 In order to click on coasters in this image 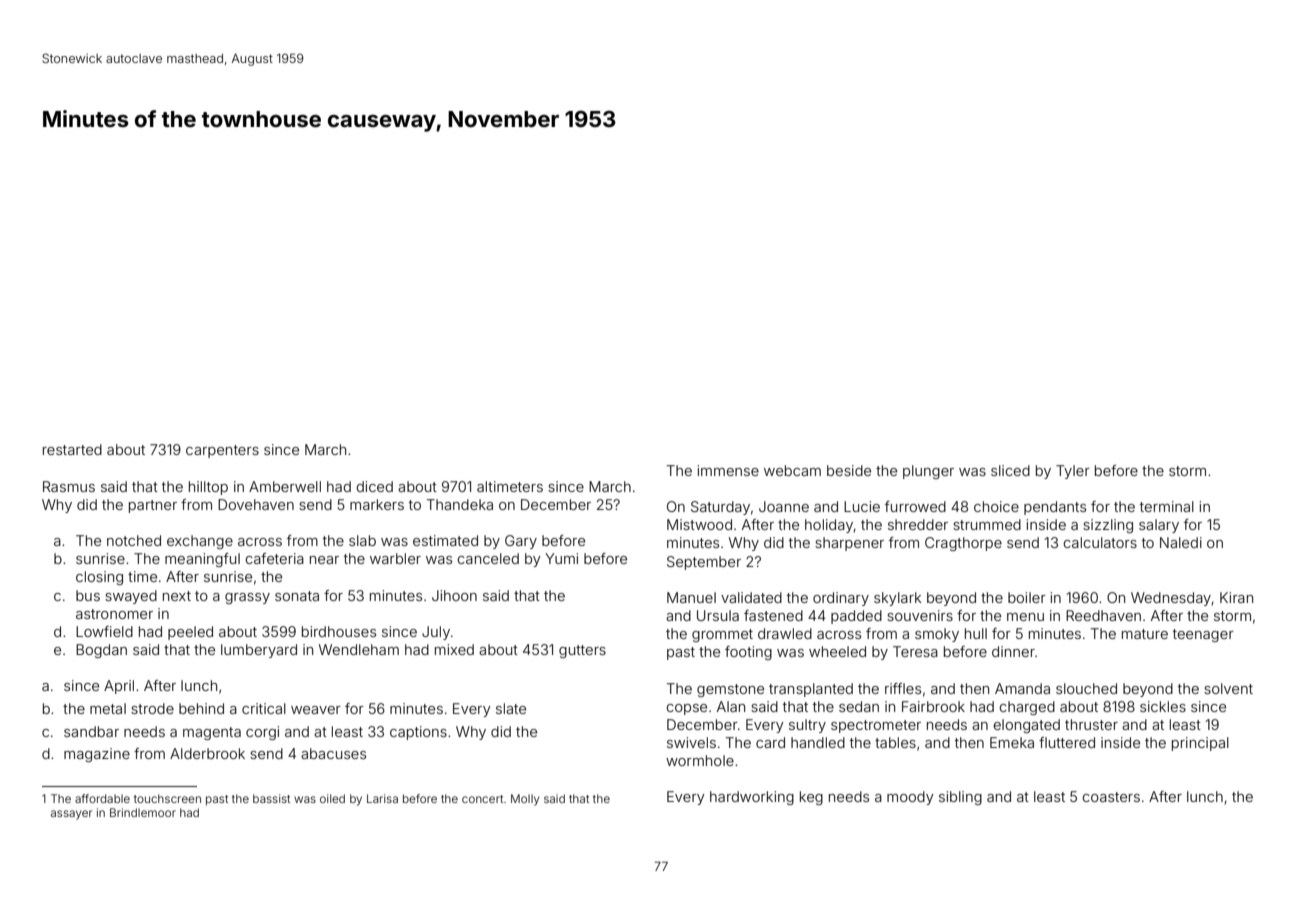, I will do `click(1111, 797)`.
